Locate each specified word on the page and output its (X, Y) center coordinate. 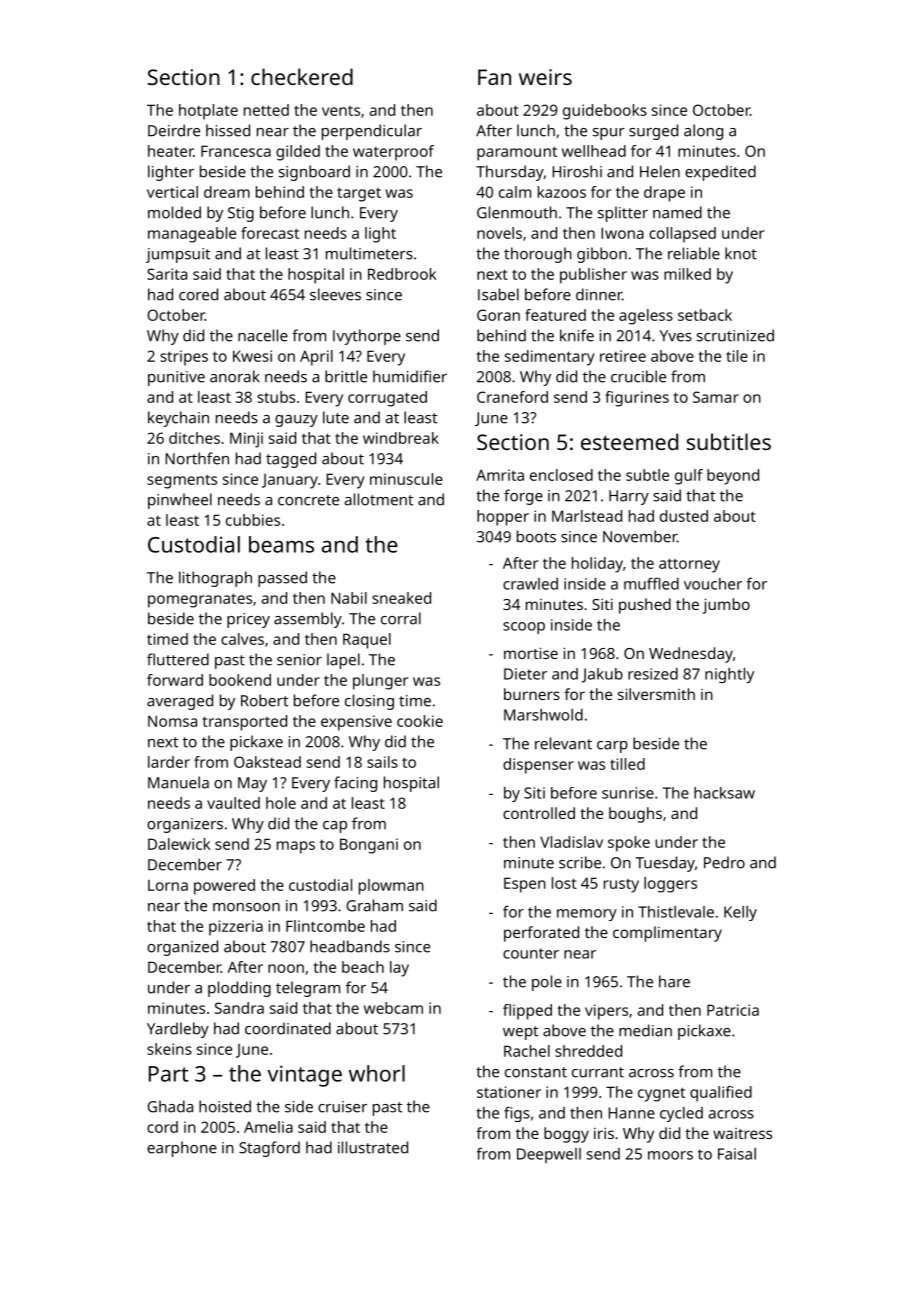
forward (175, 680)
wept (520, 1033)
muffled (651, 583)
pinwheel (180, 501)
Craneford (512, 397)
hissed (228, 130)
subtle (647, 475)
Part (169, 1074)
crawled (530, 584)
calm (515, 192)
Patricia (733, 1010)
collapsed (682, 235)
